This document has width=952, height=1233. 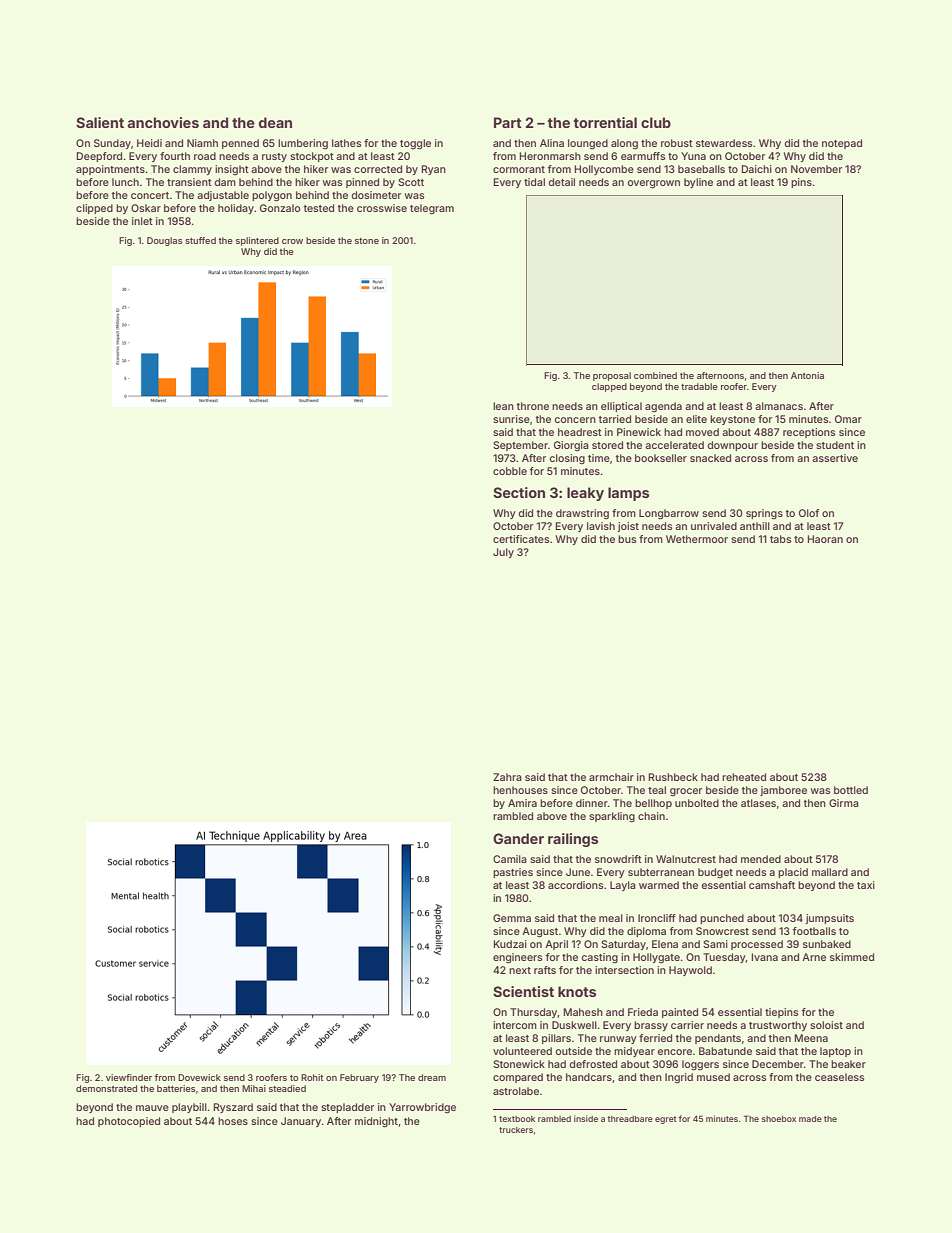 What do you see at coordinates (165, 241) in the document?
I see `Douglas` at bounding box center [165, 241].
